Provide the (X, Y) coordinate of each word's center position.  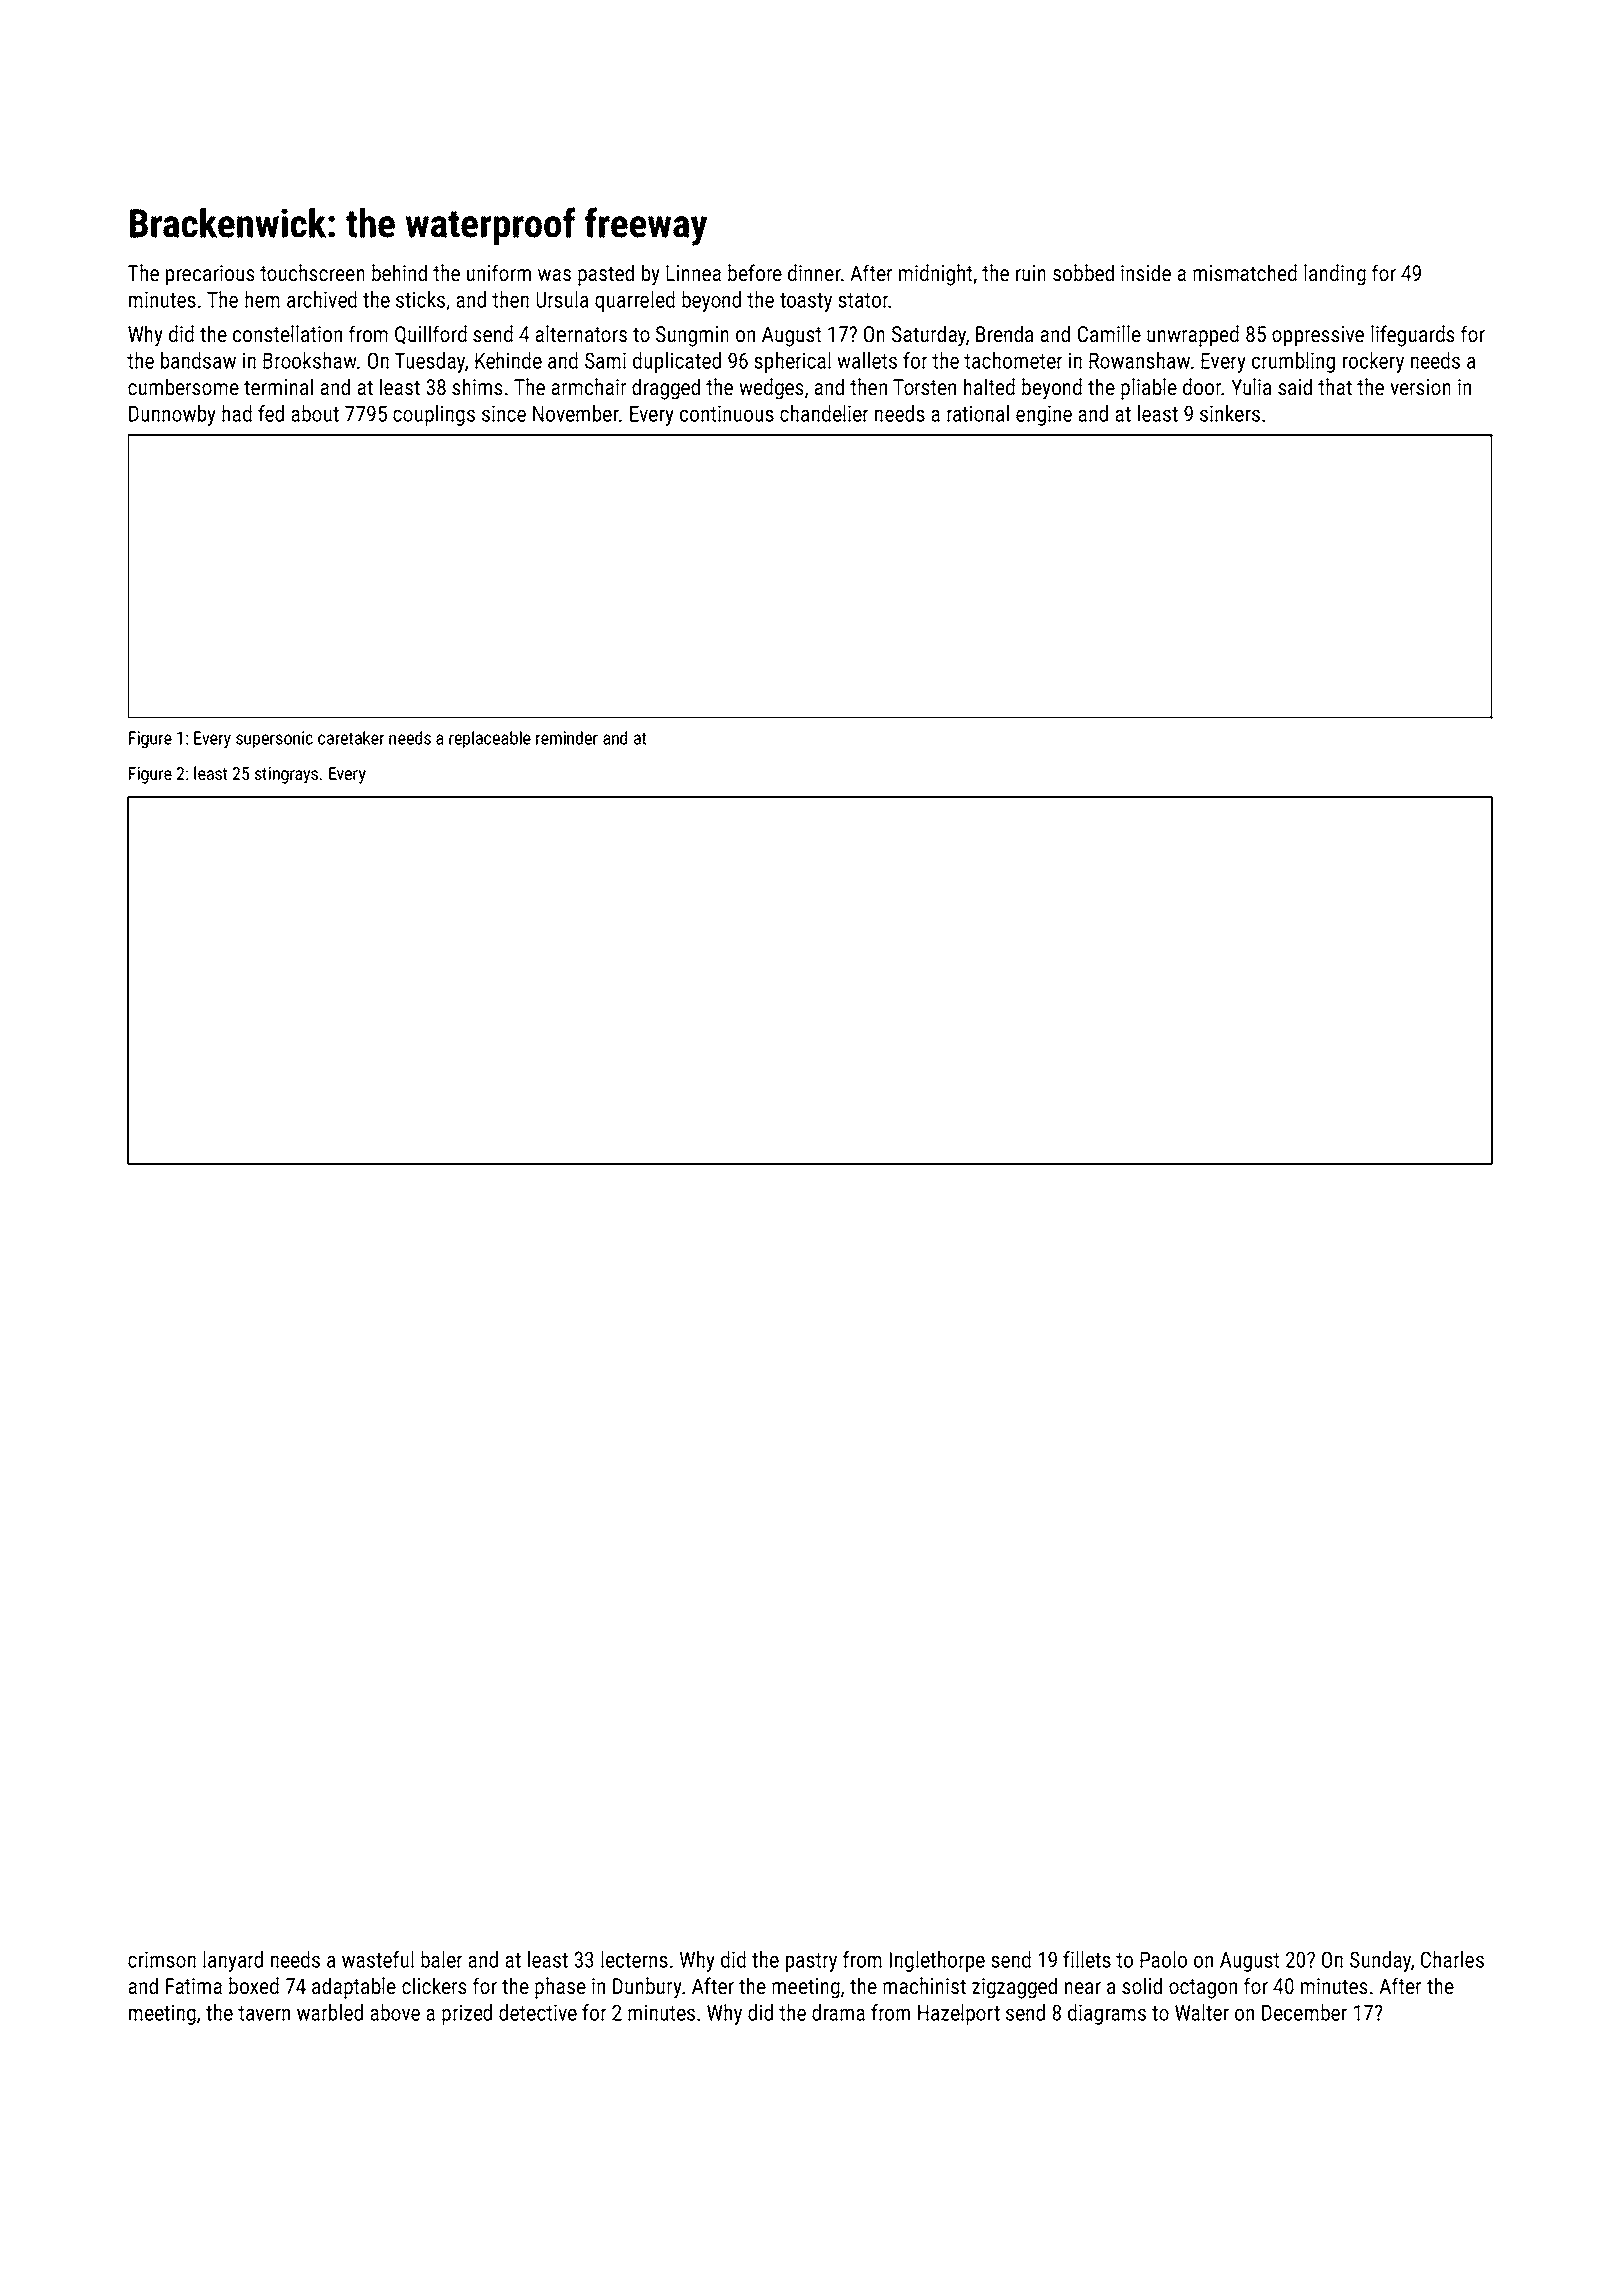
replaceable (490, 739)
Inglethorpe (937, 1961)
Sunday (1380, 1961)
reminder (567, 738)
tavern (264, 2013)
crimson (162, 1959)
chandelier (824, 413)
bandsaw (198, 360)
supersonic (274, 739)
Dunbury (647, 1988)
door (1202, 387)
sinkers (1230, 413)
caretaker (351, 738)
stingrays (286, 775)
